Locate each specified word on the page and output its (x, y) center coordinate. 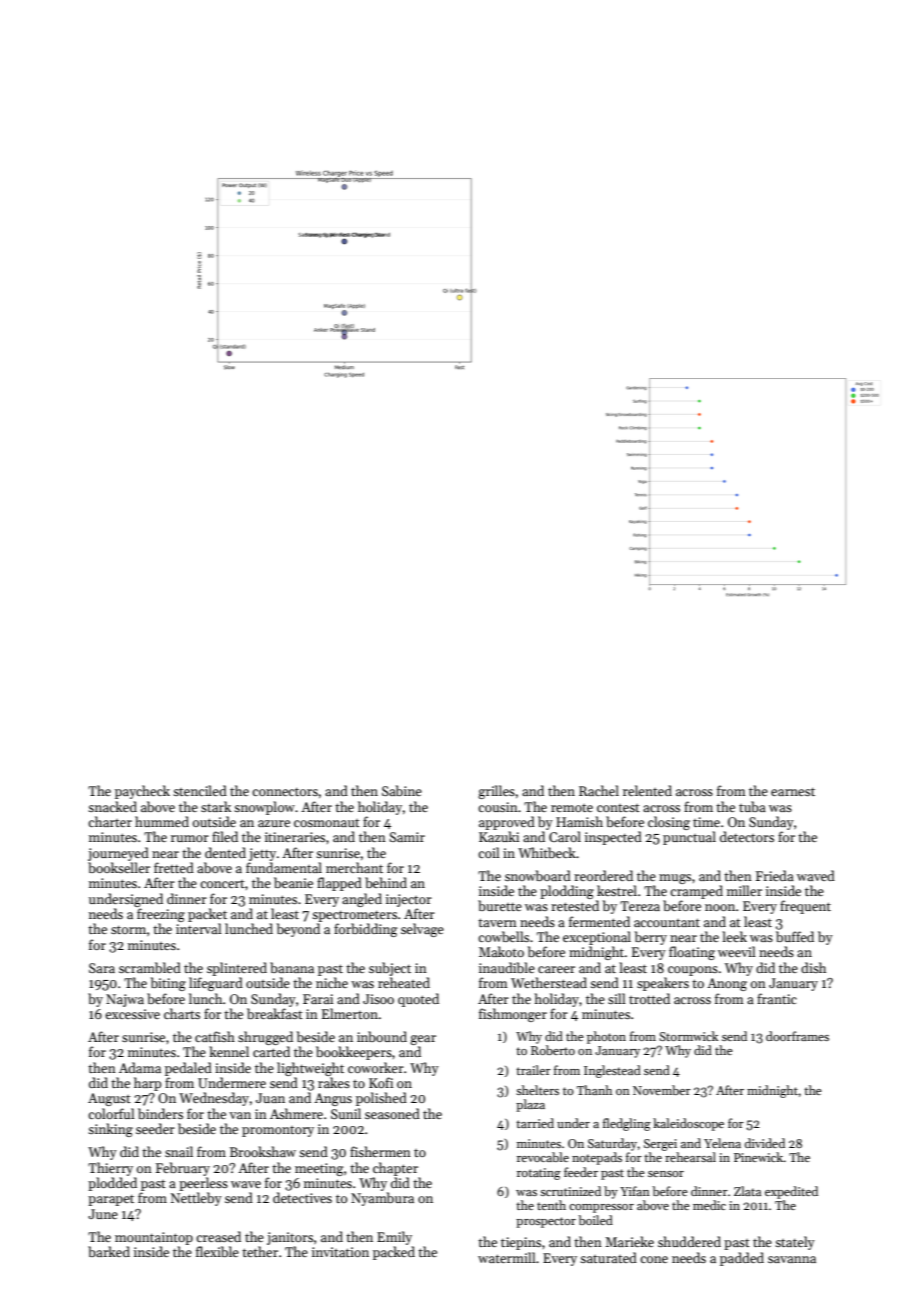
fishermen (380, 1151)
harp (147, 1084)
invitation (340, 1252)
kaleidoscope (688, 1124)
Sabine (402, 790)
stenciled (200, 790)
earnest (793, 791)
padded (742, 1259)
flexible (217, 1251)
